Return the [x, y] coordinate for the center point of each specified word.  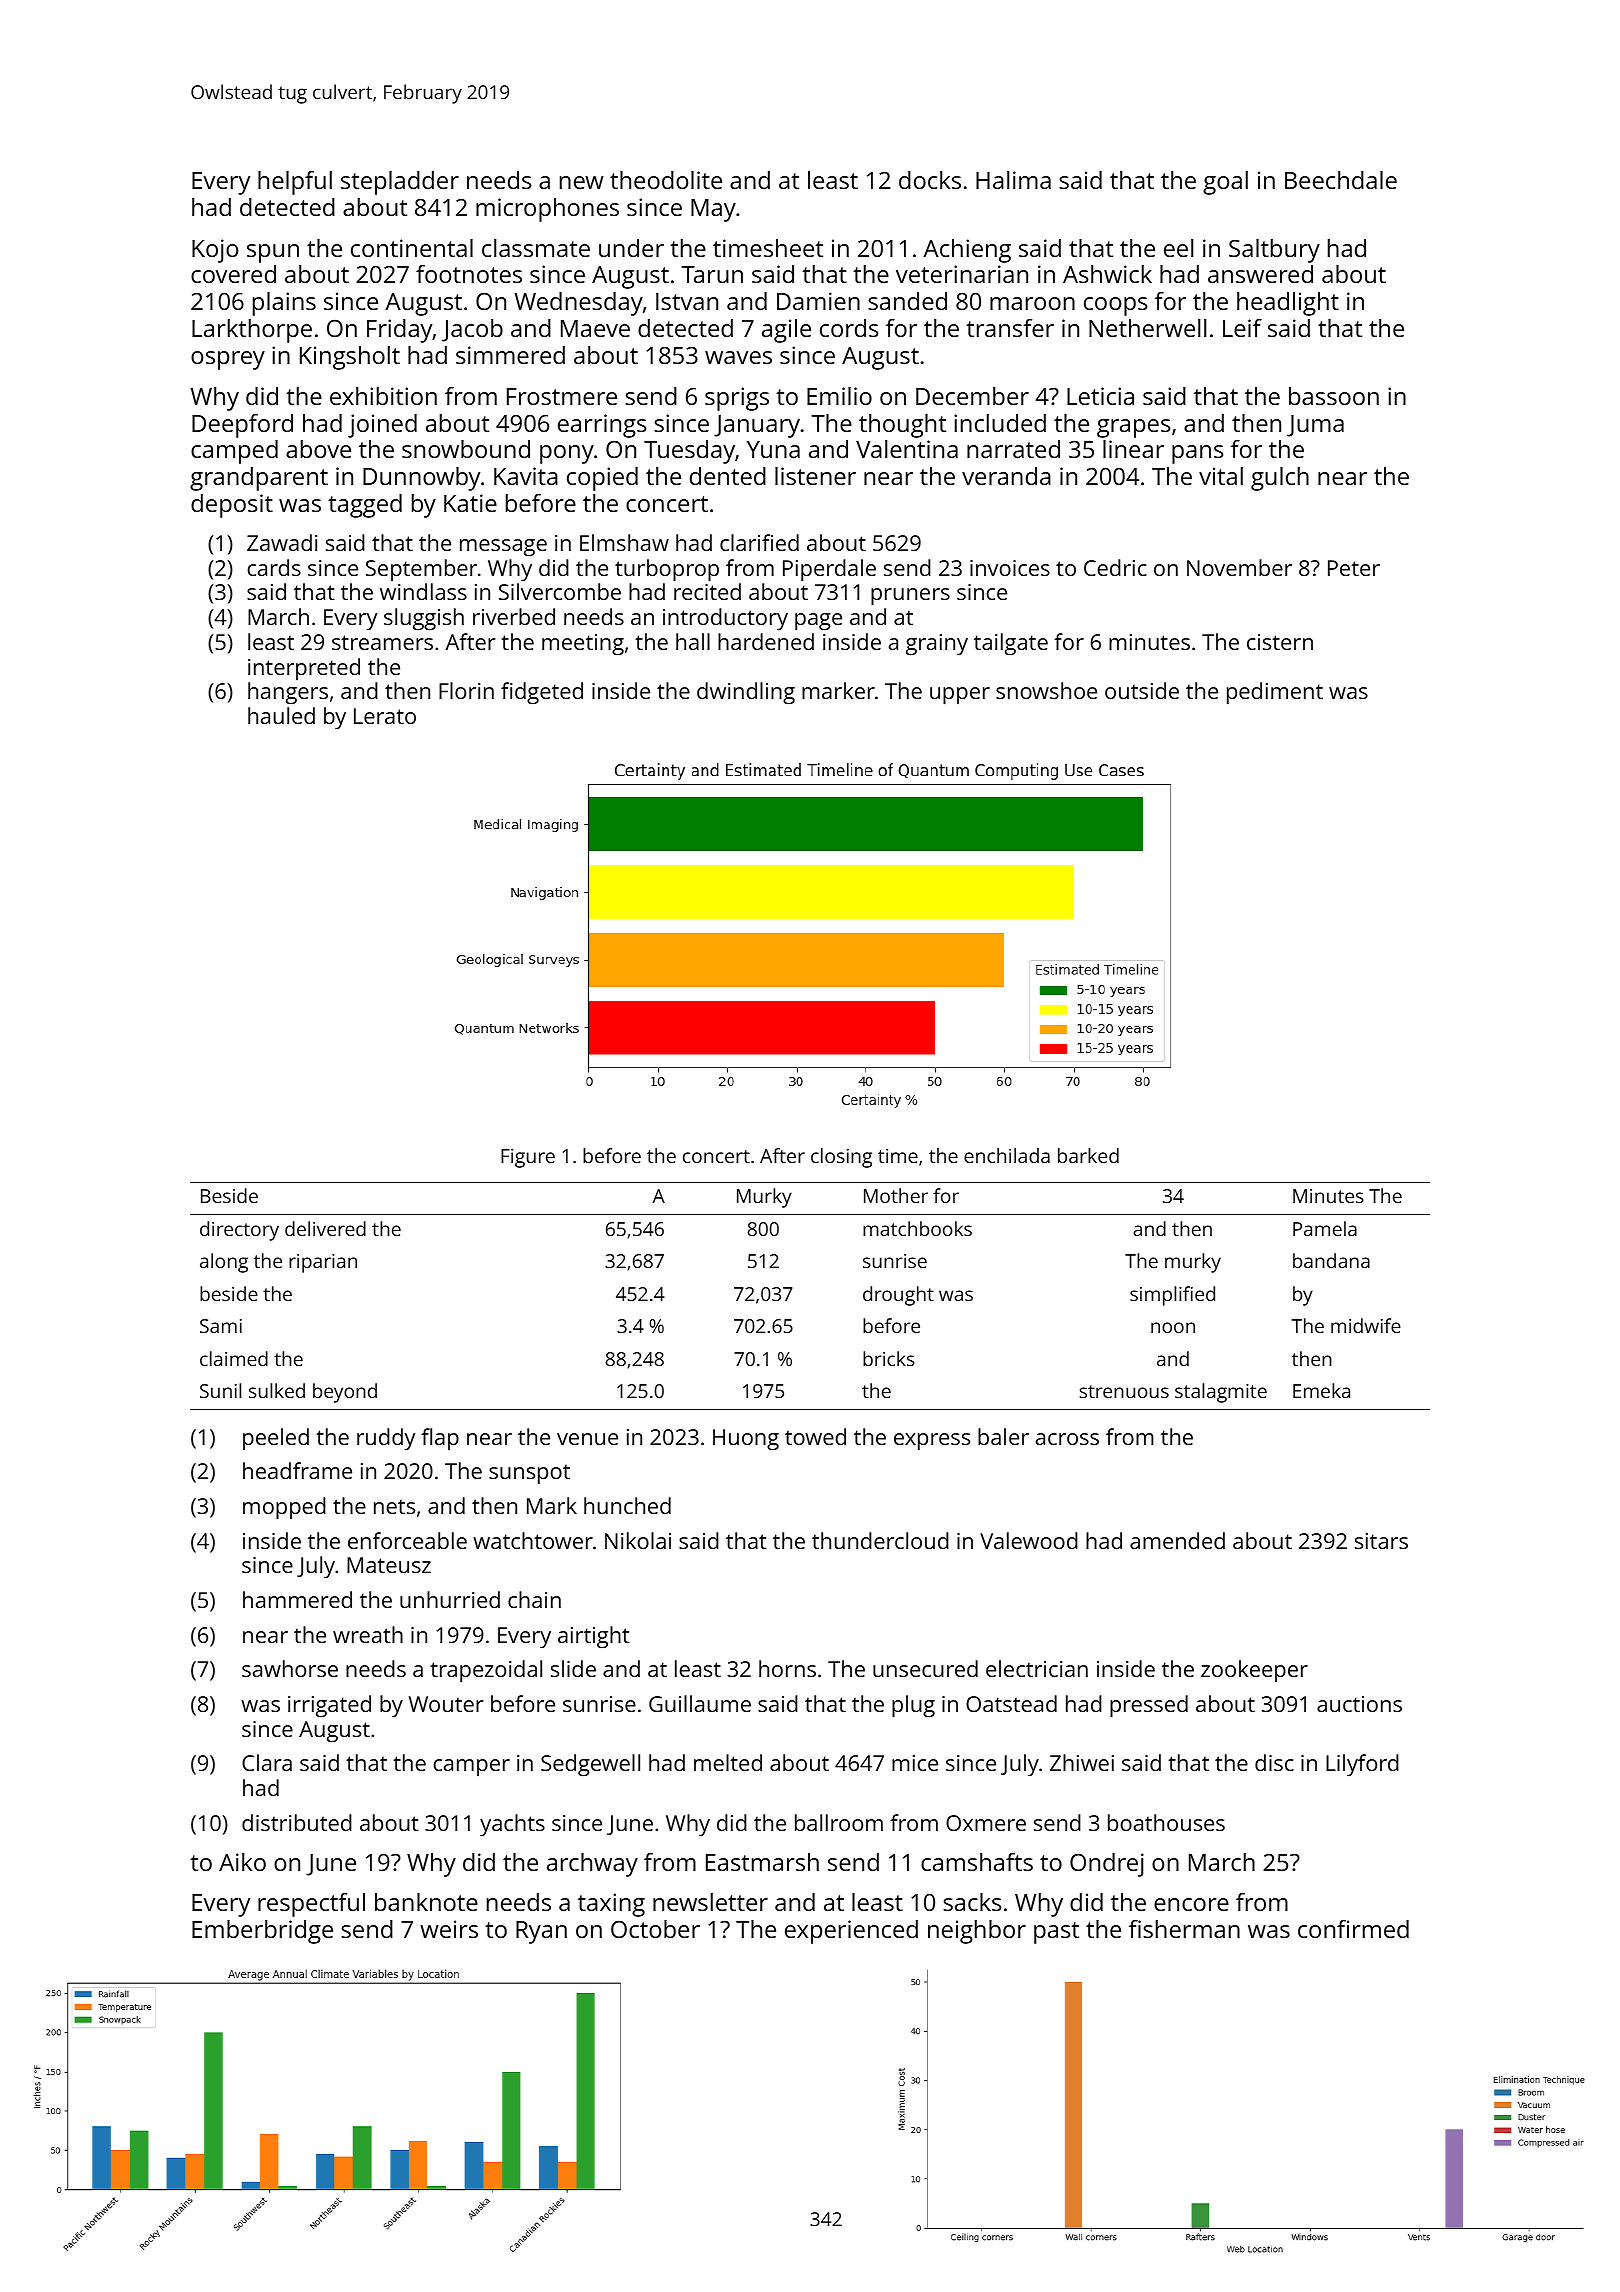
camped [234, 452]
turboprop [667, 570]
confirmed [1353, 1929]
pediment [1275, 693]
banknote [426, 1902]
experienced [851, 1932]
